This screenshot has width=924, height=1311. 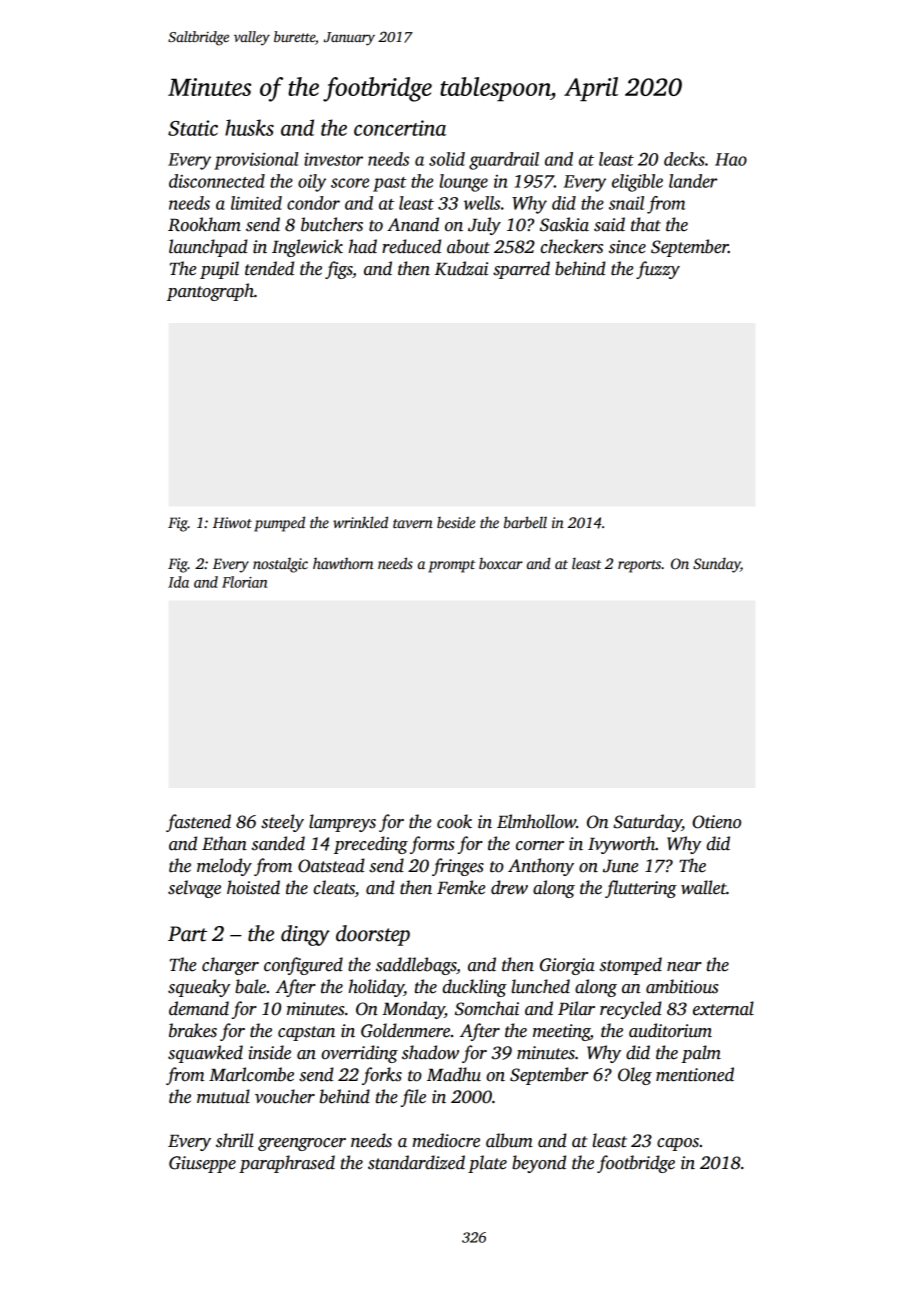 What do you see at coordinates (232, 522) in the screenshot?
I see `Hiwot` at bounding box center [232, 522].
